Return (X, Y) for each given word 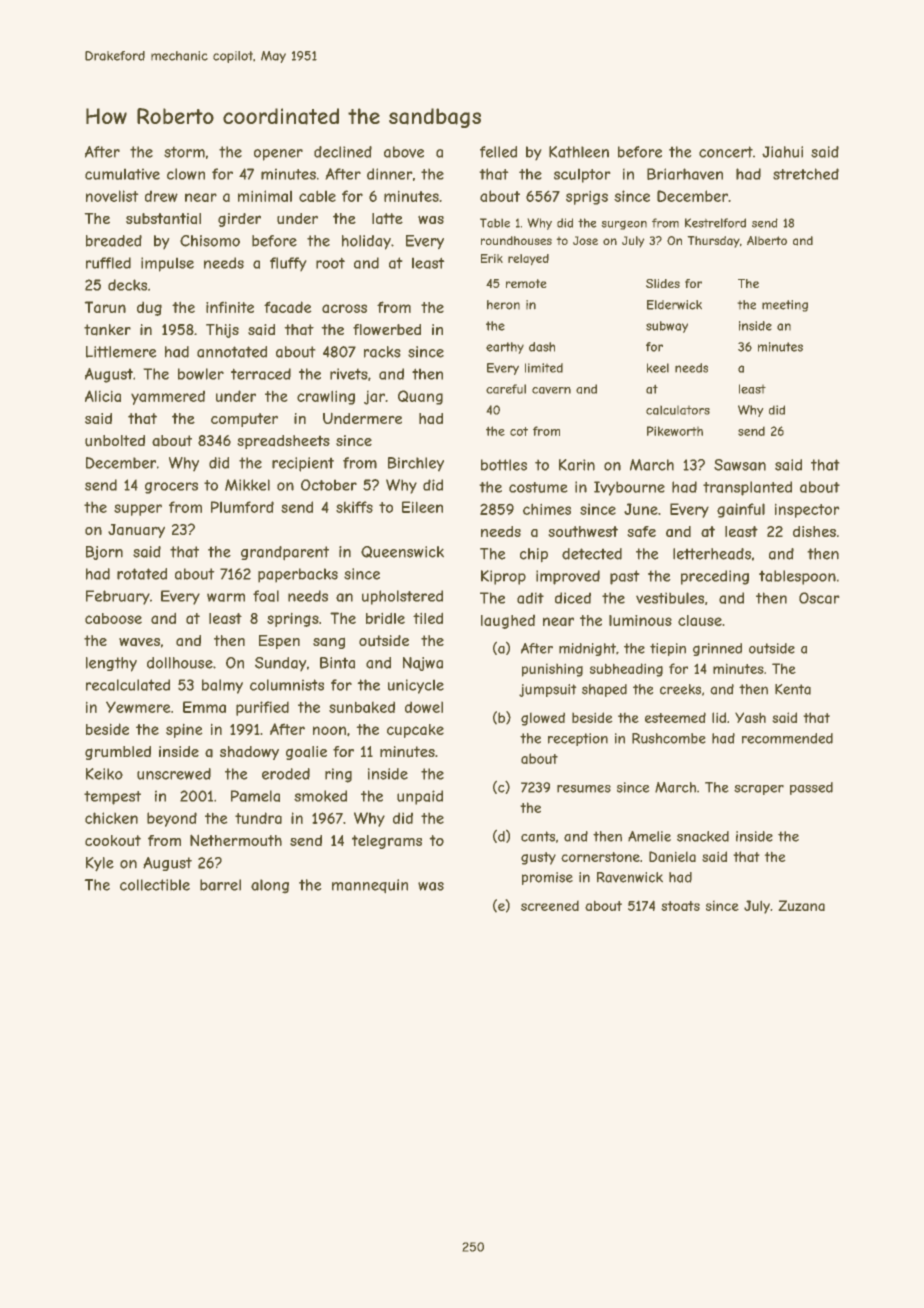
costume (538, 487)
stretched (806, 174)
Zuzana (802, 905)
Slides (663, 283)
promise (547, 878)
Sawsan (740, 465)
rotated (142, 574)
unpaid (420, 797)
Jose (585, 240)
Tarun (105, 307)
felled (498, 152)
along (270, 886)
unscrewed (174, 774)
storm (184, 152)
